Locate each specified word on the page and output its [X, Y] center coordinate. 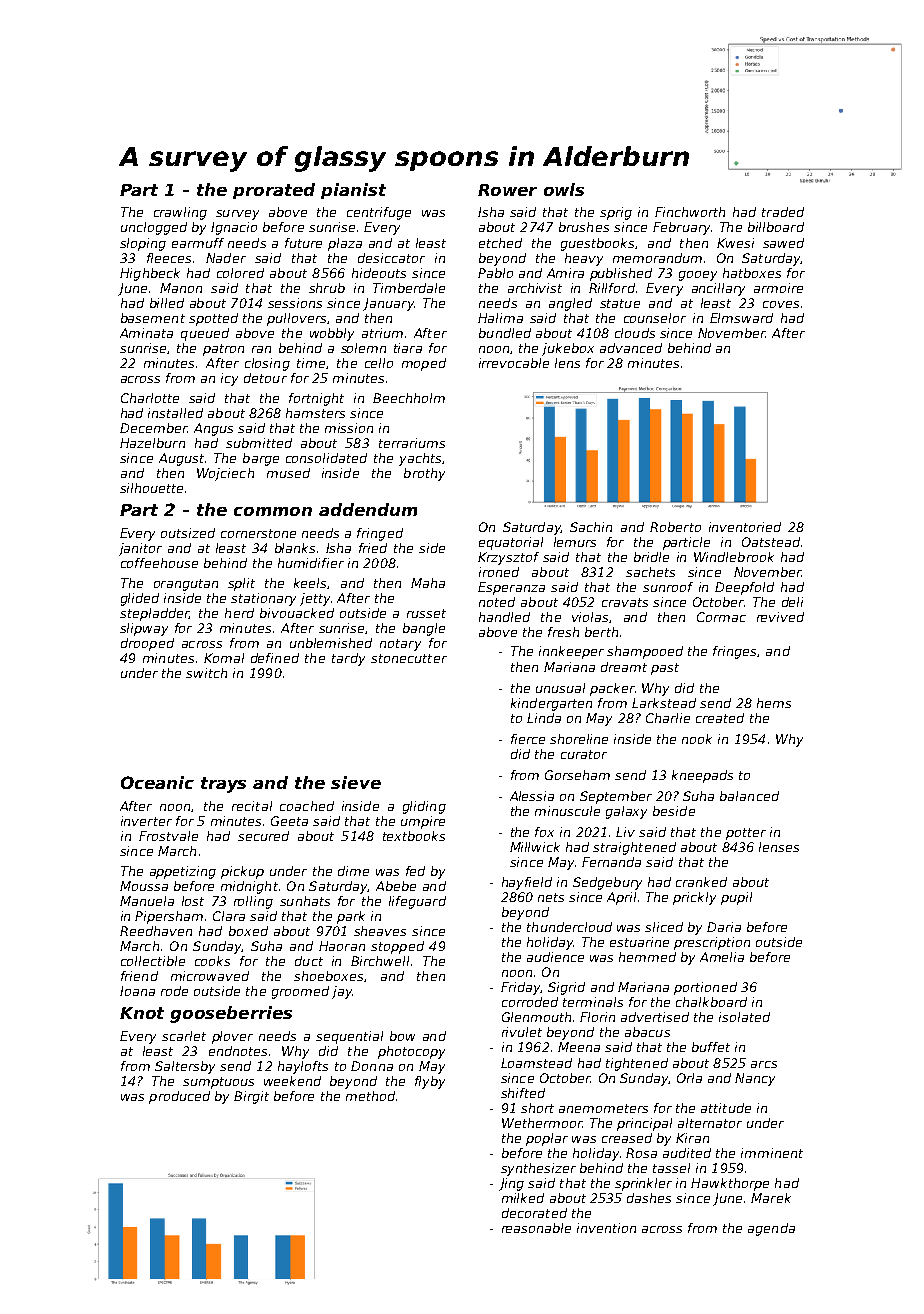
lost [193, 901]
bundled [505, 333]
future [303, 243]
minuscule [567, 811]
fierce [528, 739]
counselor [655, 318]
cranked [701, 882]
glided [140, 599]
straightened [634, 848]
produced [179, 1097]
